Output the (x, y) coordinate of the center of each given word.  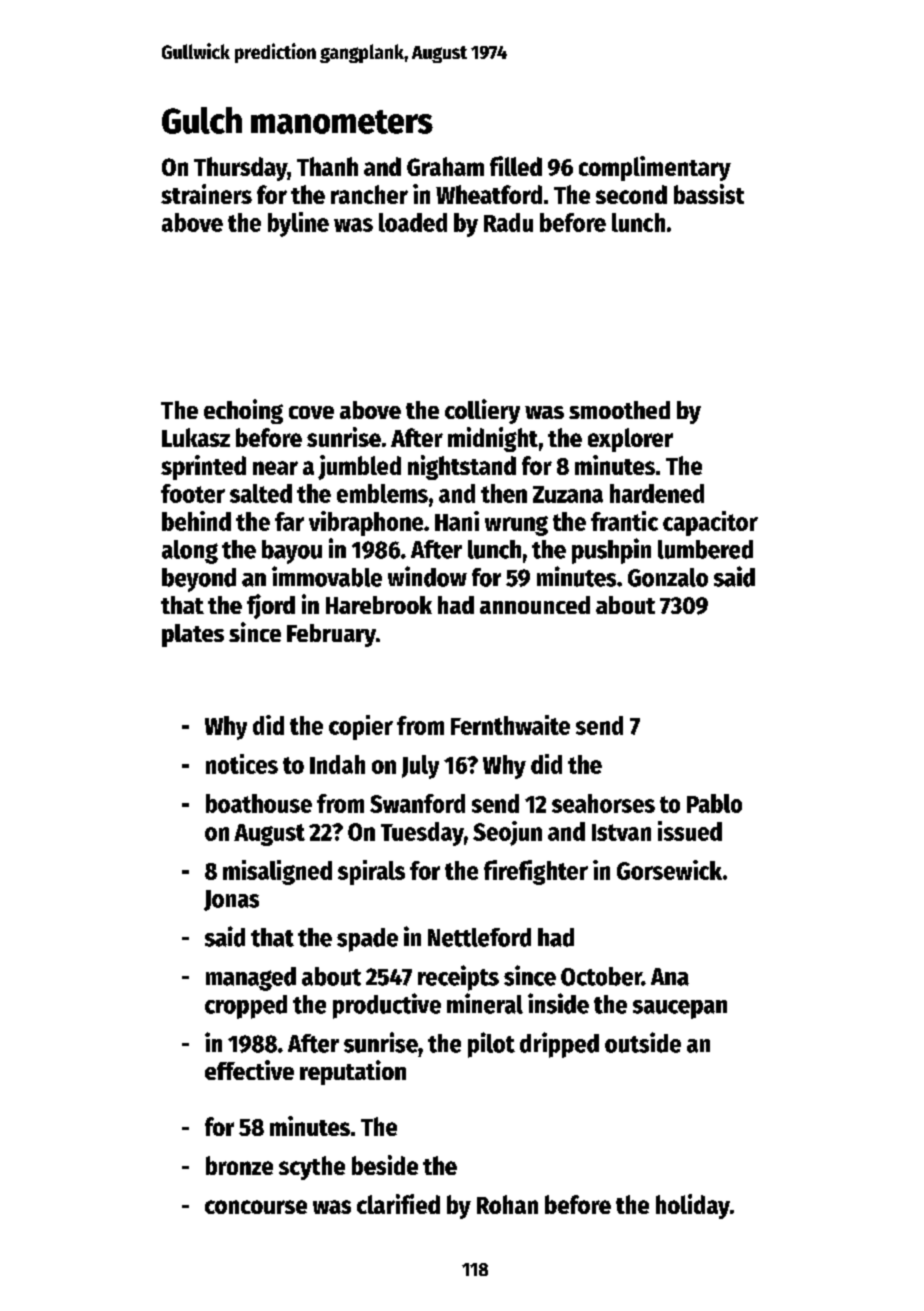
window (427, 576)
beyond (199, 580)
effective (249, 1070)
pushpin (611, 551)
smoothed (619, 410)
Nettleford (479, 937)
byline (298, 224)
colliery (482, 411)
